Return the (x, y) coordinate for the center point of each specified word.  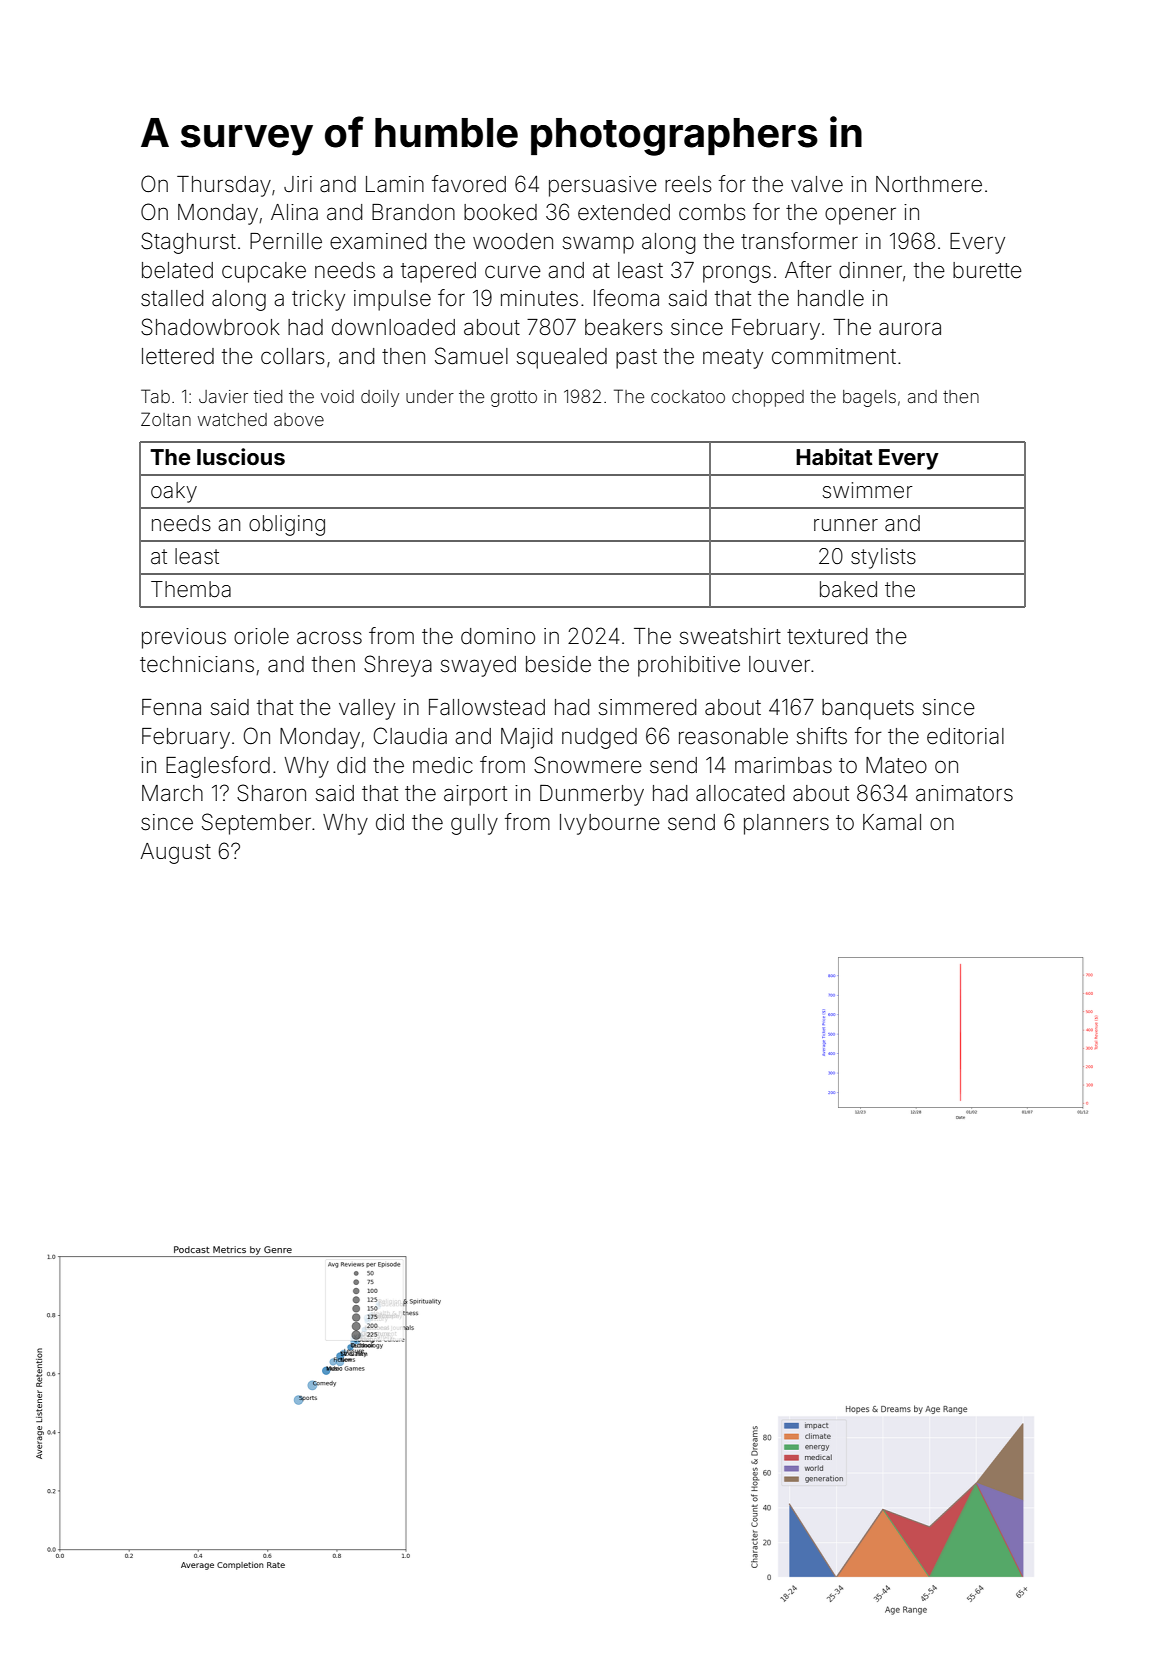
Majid (526, 738)
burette (987, 270)
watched (232, 419)
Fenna (171, 707)
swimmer (868, 490)
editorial (965, 736)
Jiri (298, 184)
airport (475, 795)
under (430, 396)
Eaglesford (218, 767)
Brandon (413, 212)
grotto (514, 399)
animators (964, 793)
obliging (287, 525)
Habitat (834, 456)
